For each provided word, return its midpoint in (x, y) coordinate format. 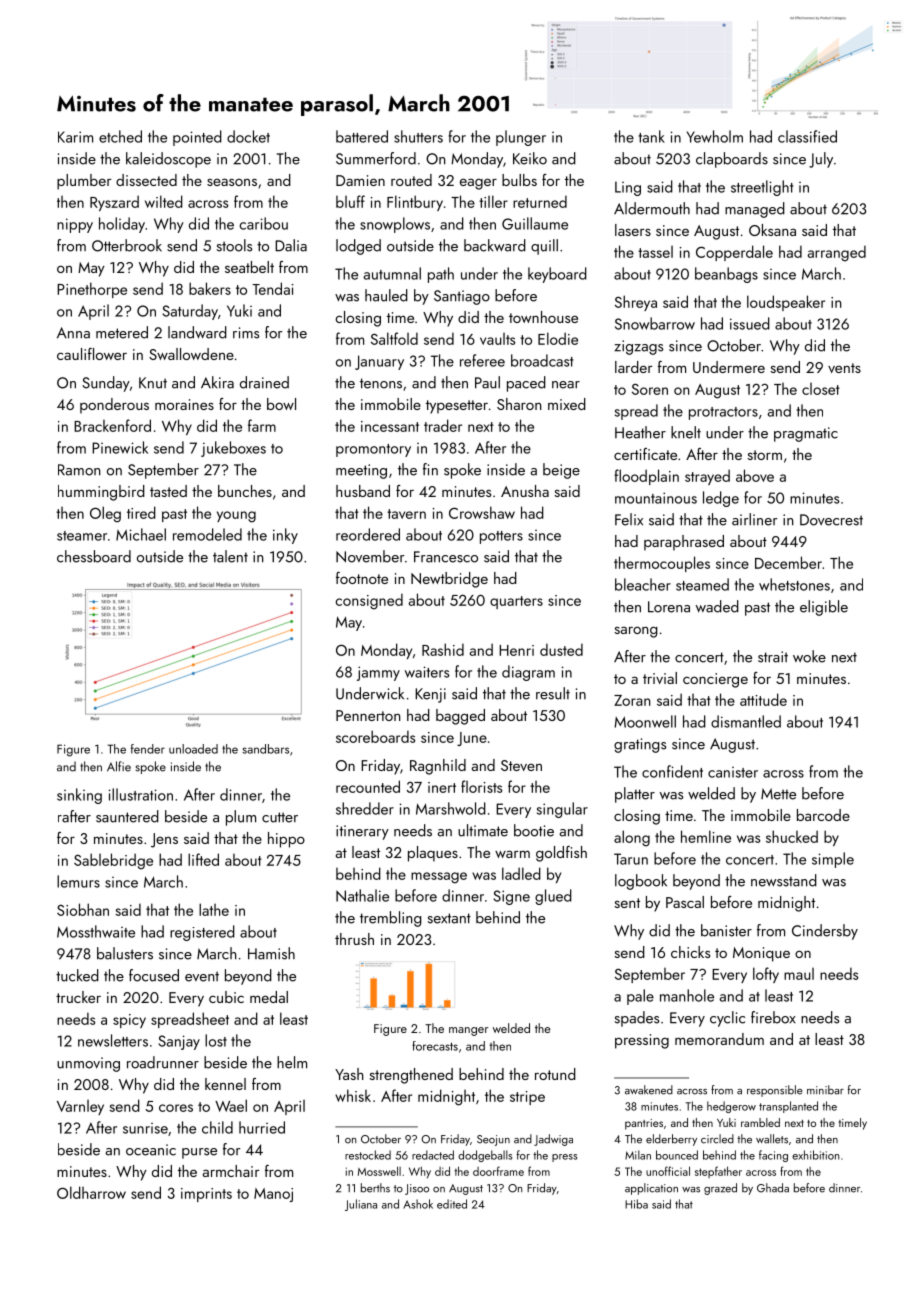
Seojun (493, 1140)
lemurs (78, 881)
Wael (231, 1105)
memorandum (719, 1039)
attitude (763, 699)
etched (120, 136)
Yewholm (715, 136)
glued (553, 897)
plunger (521, 138)
